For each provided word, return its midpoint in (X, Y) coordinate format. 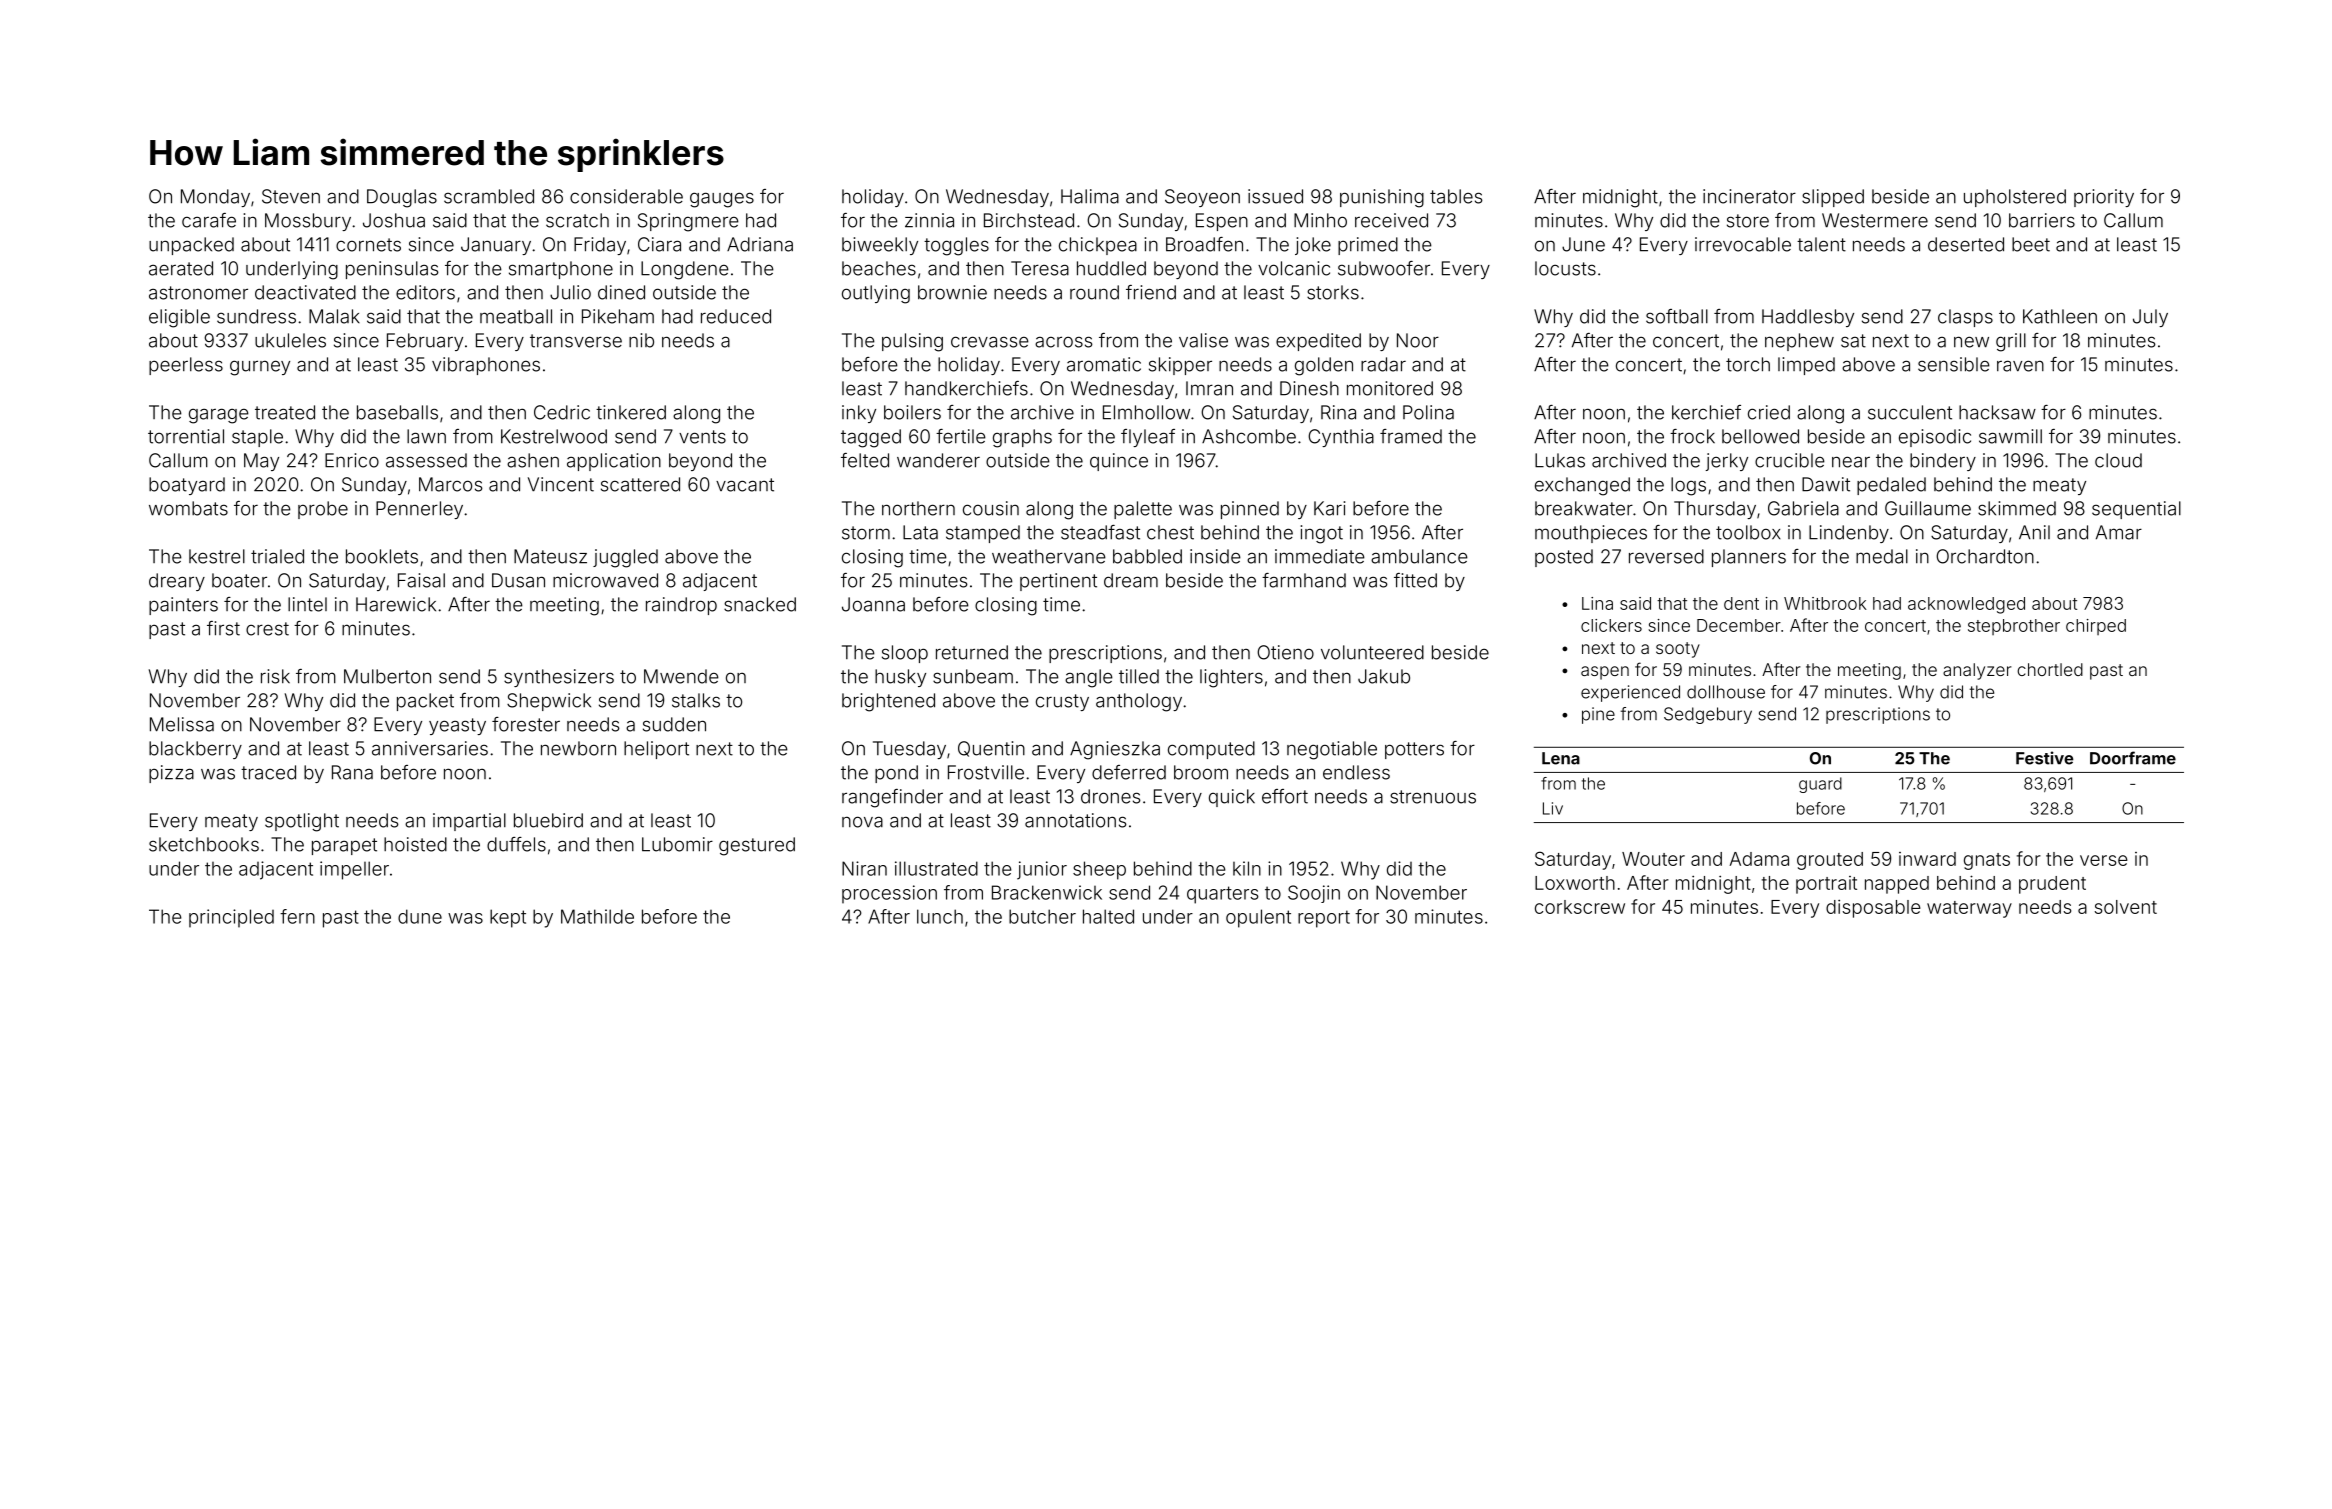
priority (2104, 198)
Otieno (1285, 652)
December (1739, 625)
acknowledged (1966, 605)
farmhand (1304, 580)
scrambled (489, 196)
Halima (1090, 196)
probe (323, 510)
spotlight (302, 822)
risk (275, 676)
